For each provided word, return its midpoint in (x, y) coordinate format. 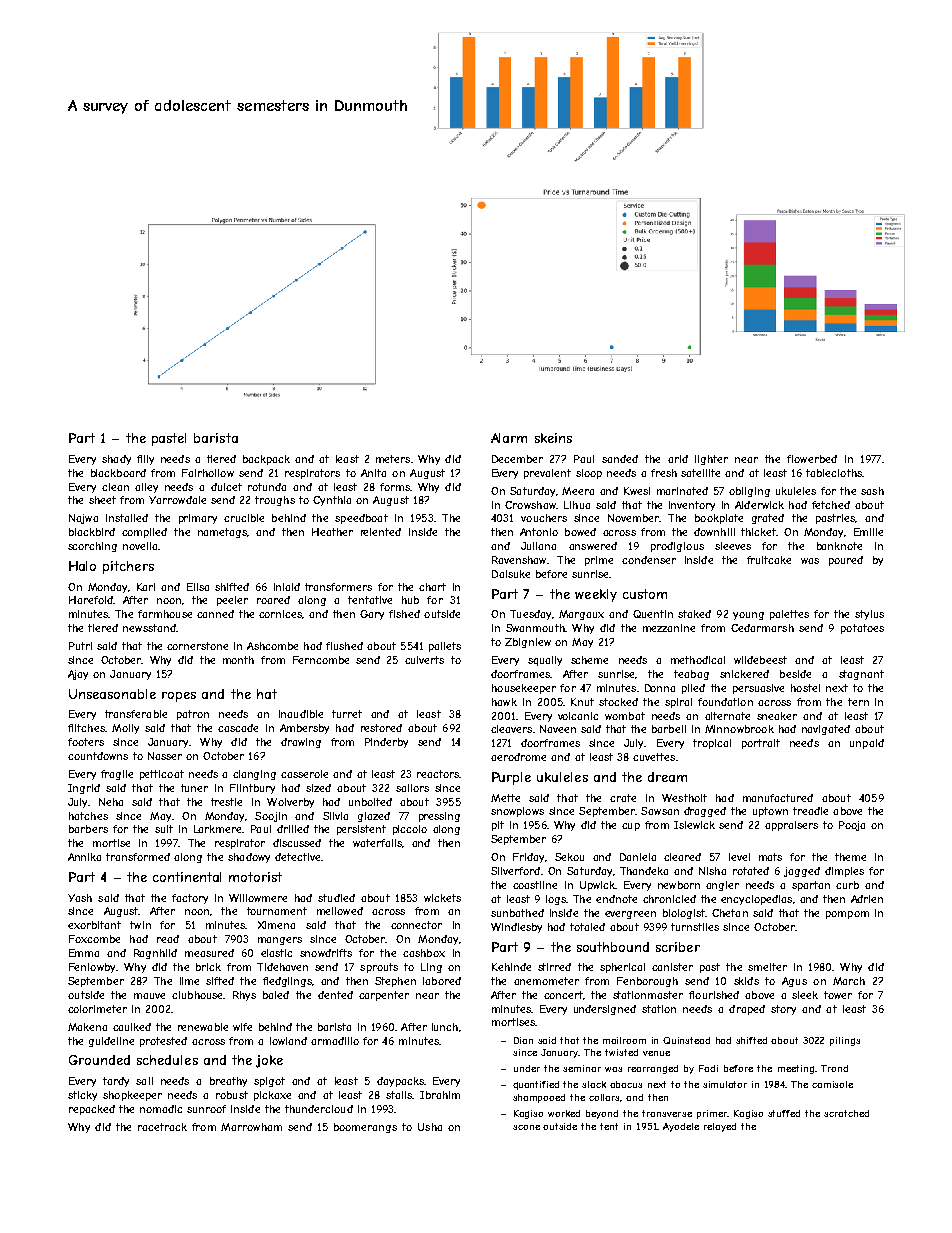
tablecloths (834, 473)
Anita (373, 473)
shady (116, 460)
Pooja (852, 826)
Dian (523, 1040)
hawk (504, 702)
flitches (86, 728)
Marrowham (251, 1127)
